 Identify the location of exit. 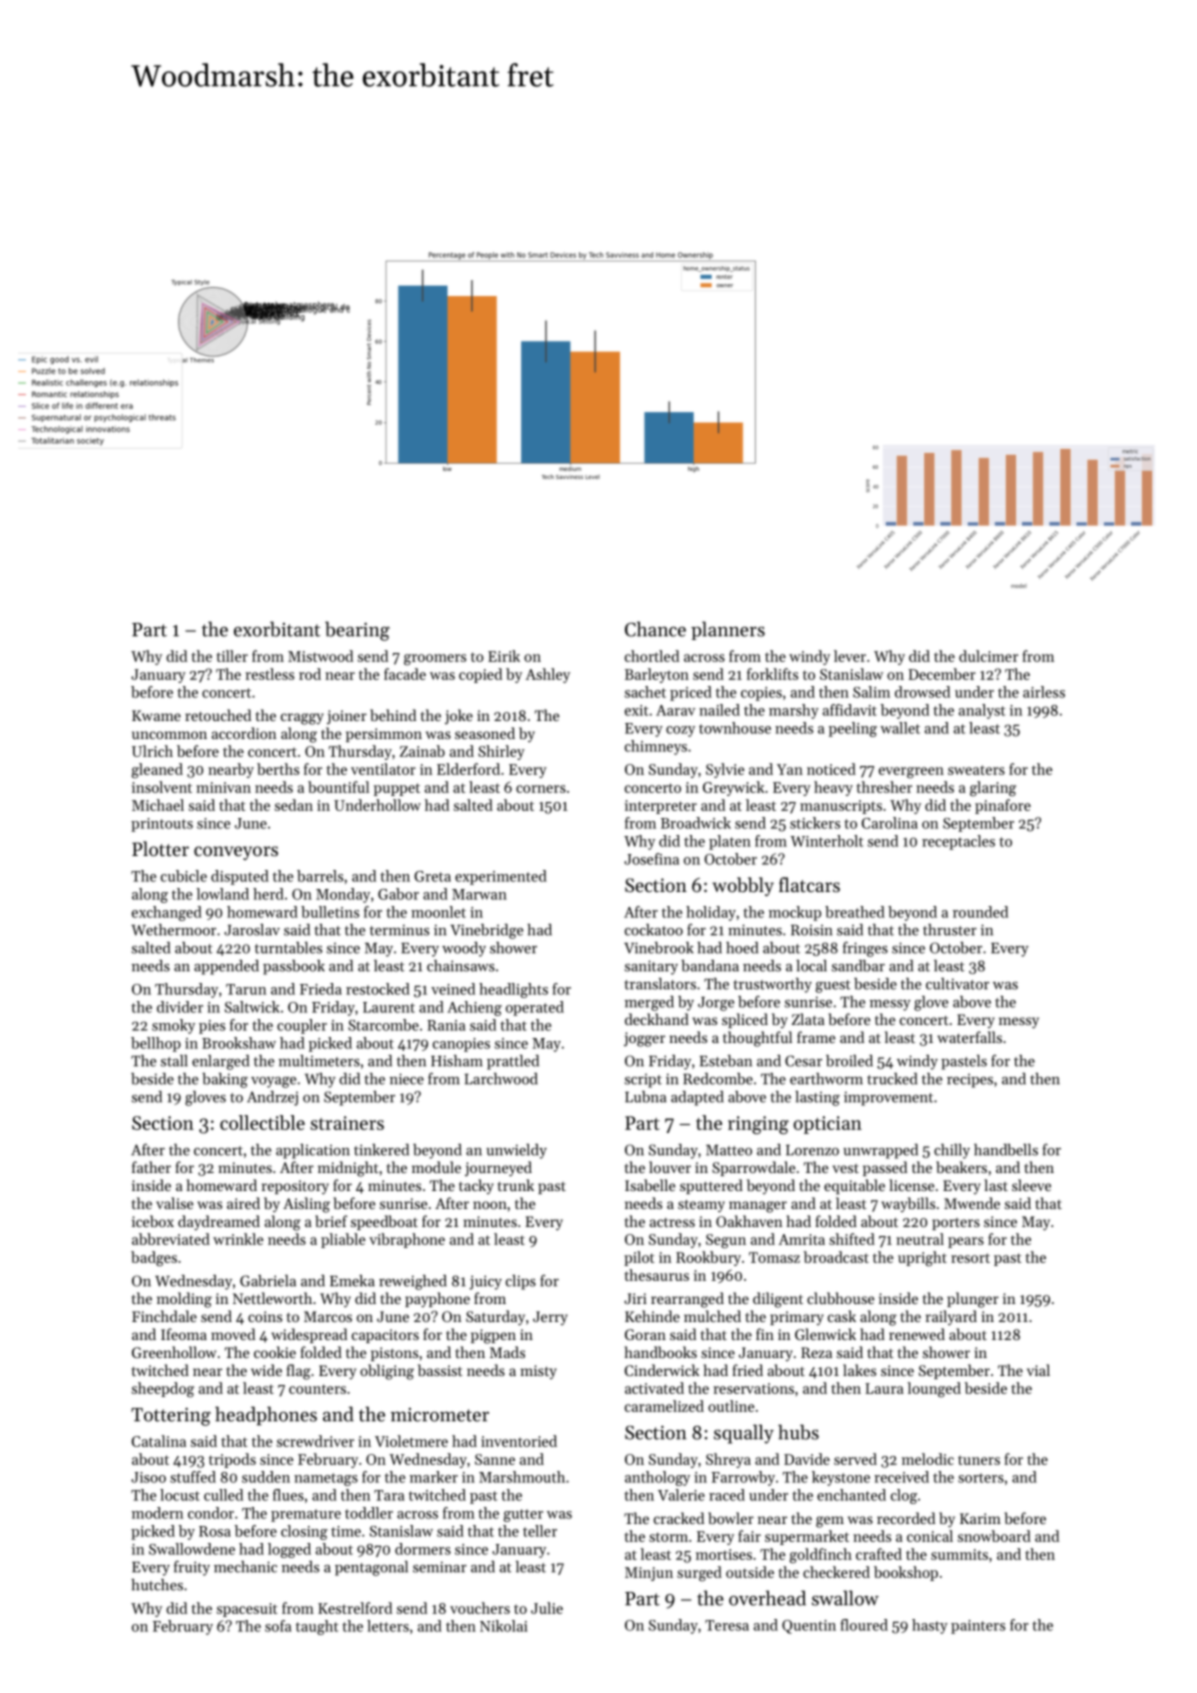
(637, 710).
